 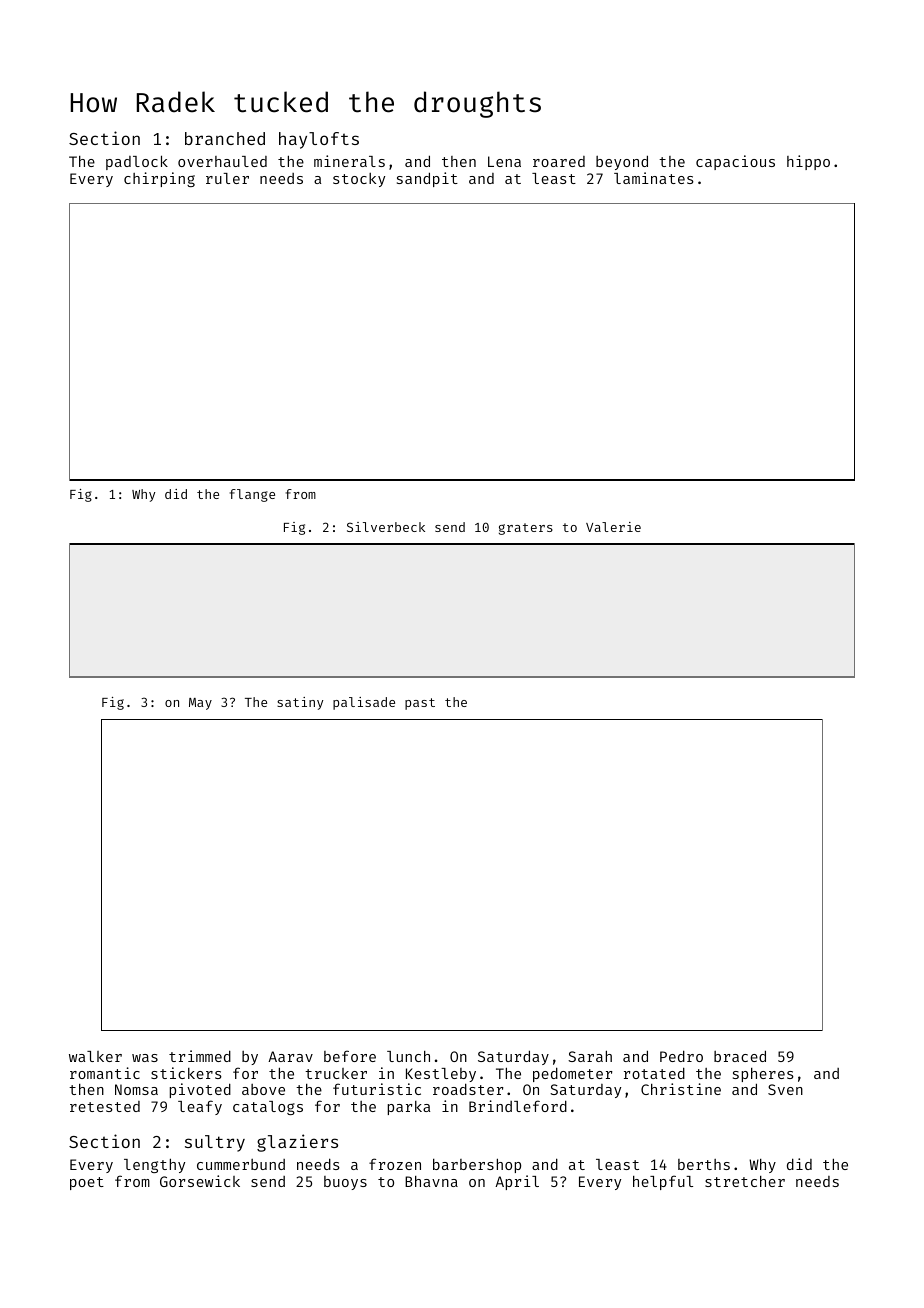 What do you see at coordinates (290, 1056) in the screenshot?
I see `Aarav` at bounding box center [290, 1056].
